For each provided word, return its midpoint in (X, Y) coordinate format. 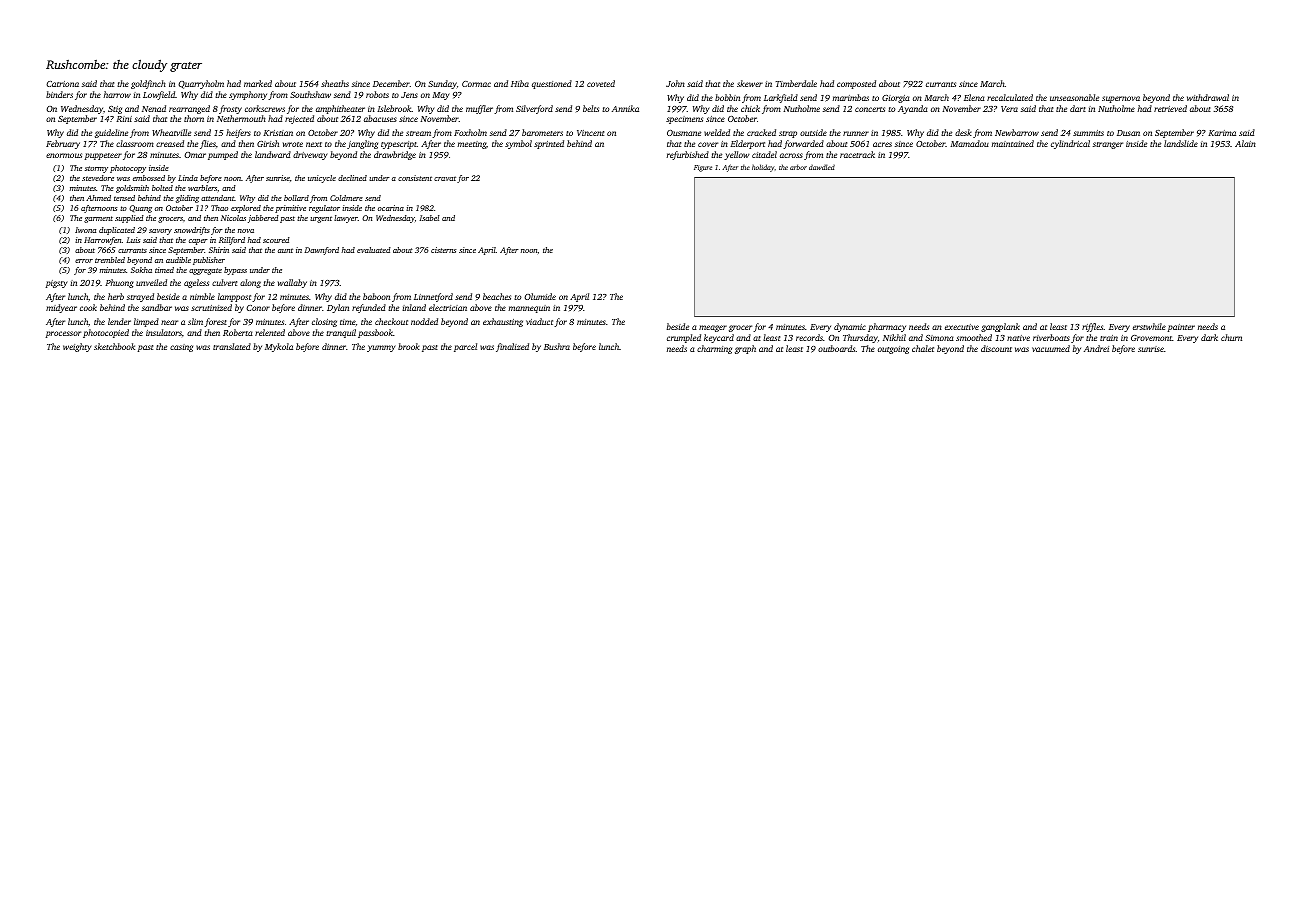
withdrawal (1208, 97)
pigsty (57, 284)
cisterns (443, 250)
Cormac (476, 84)
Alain (1245, 143)
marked (258, 83)
